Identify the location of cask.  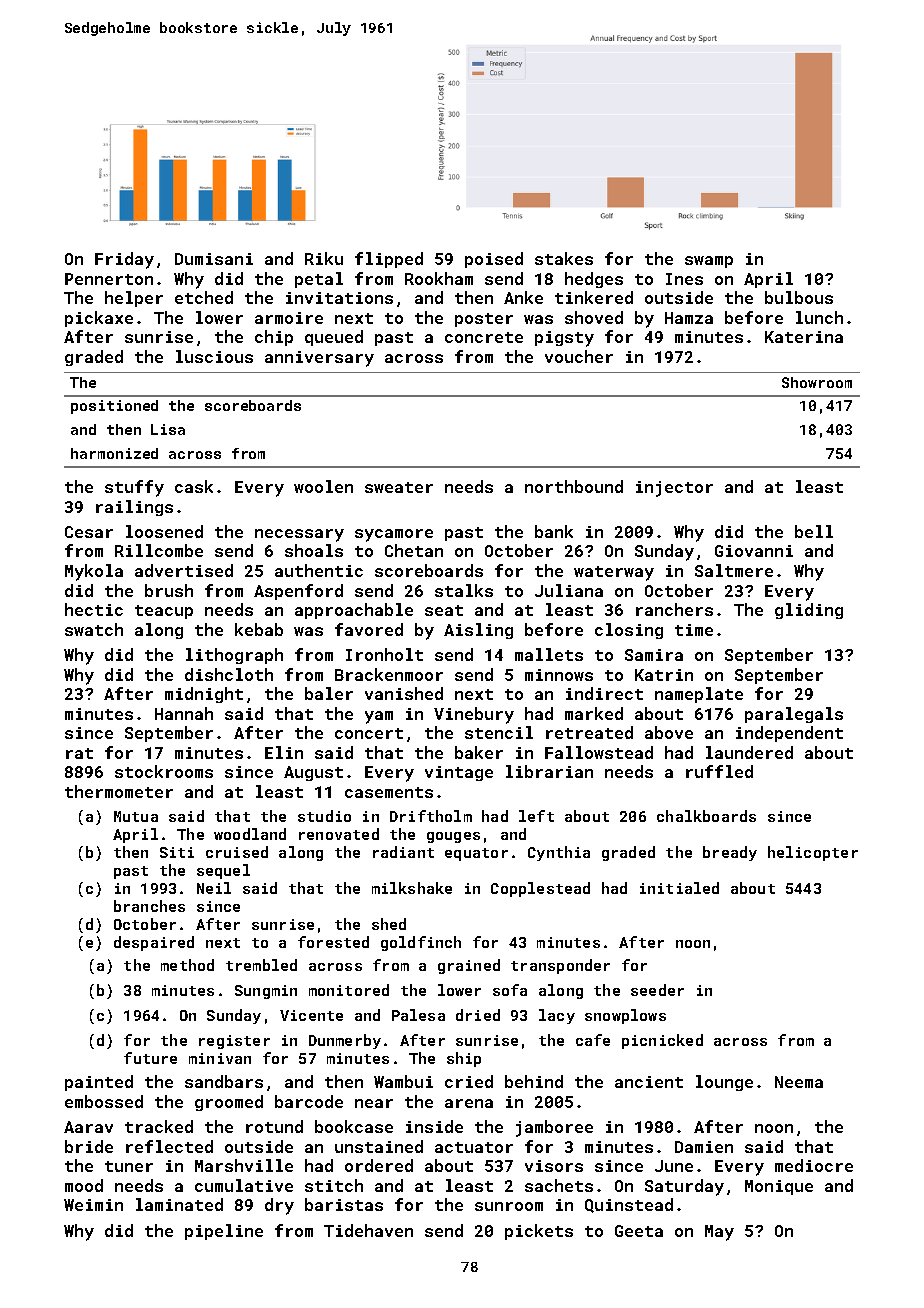
(194, 486).
